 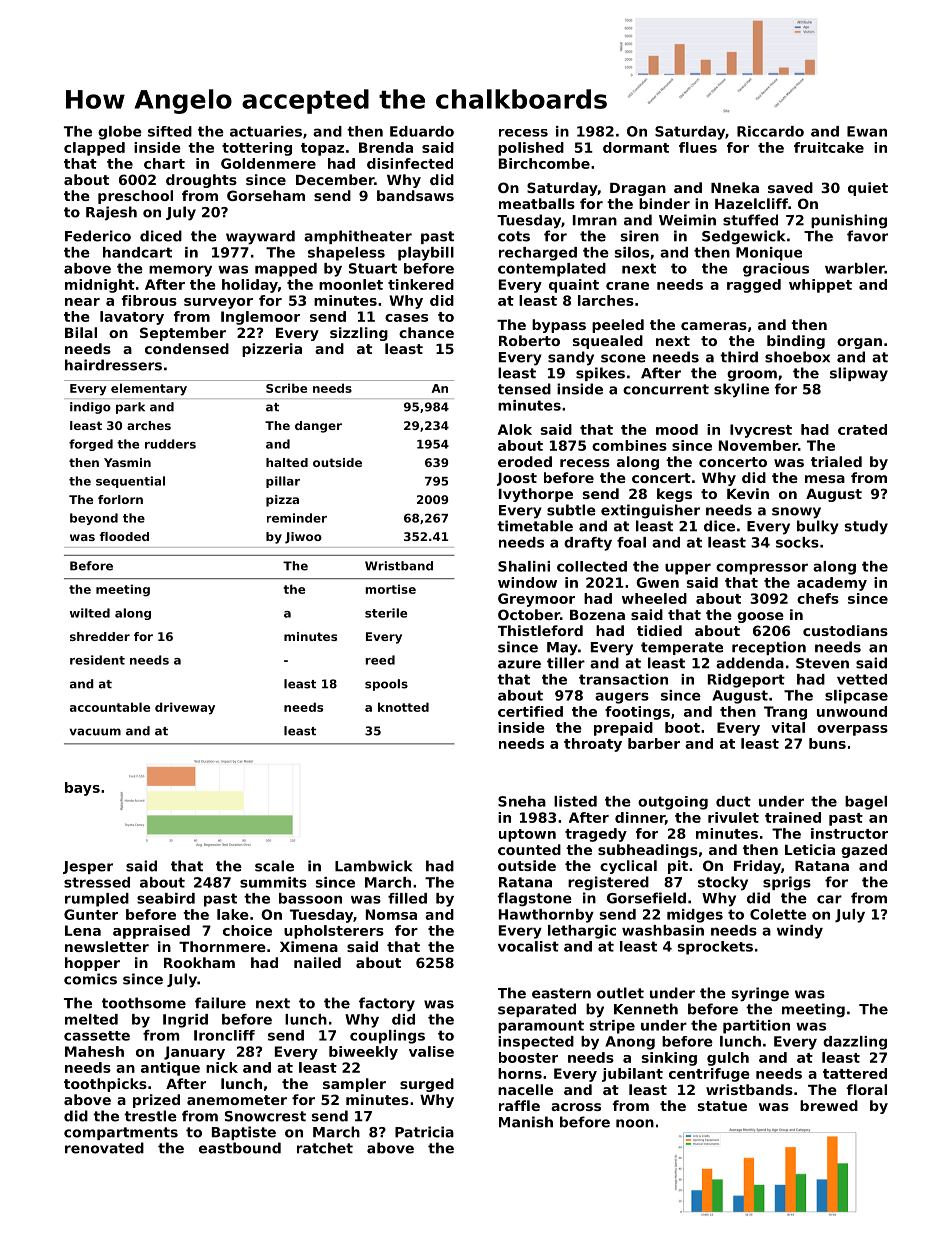 What do you see at coordinates (600, 374) in the screenshot?
I see `spikes` at bounding box center [600, 374].
